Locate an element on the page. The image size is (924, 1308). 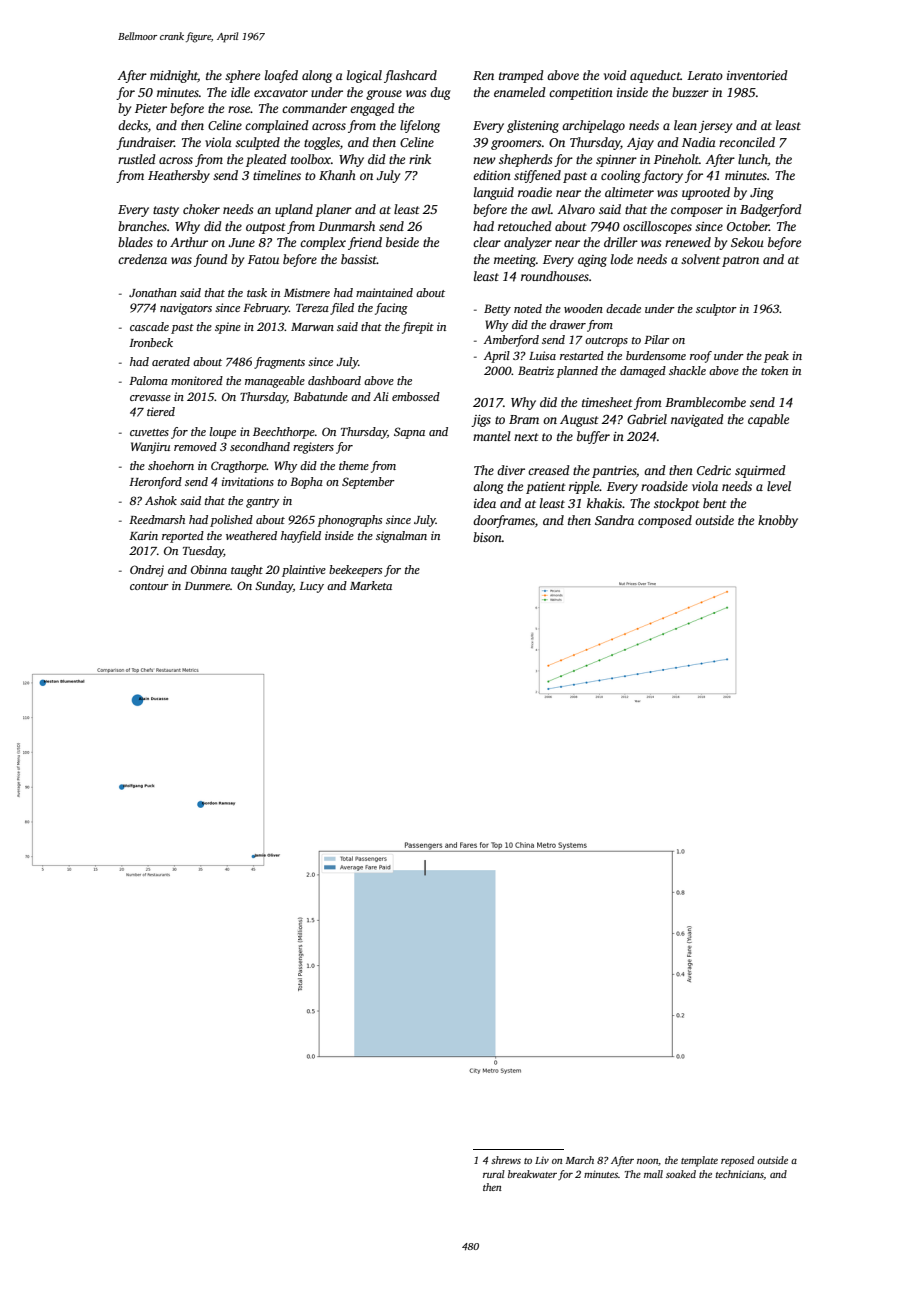
Nadia is located at coordinates (699, 142).
